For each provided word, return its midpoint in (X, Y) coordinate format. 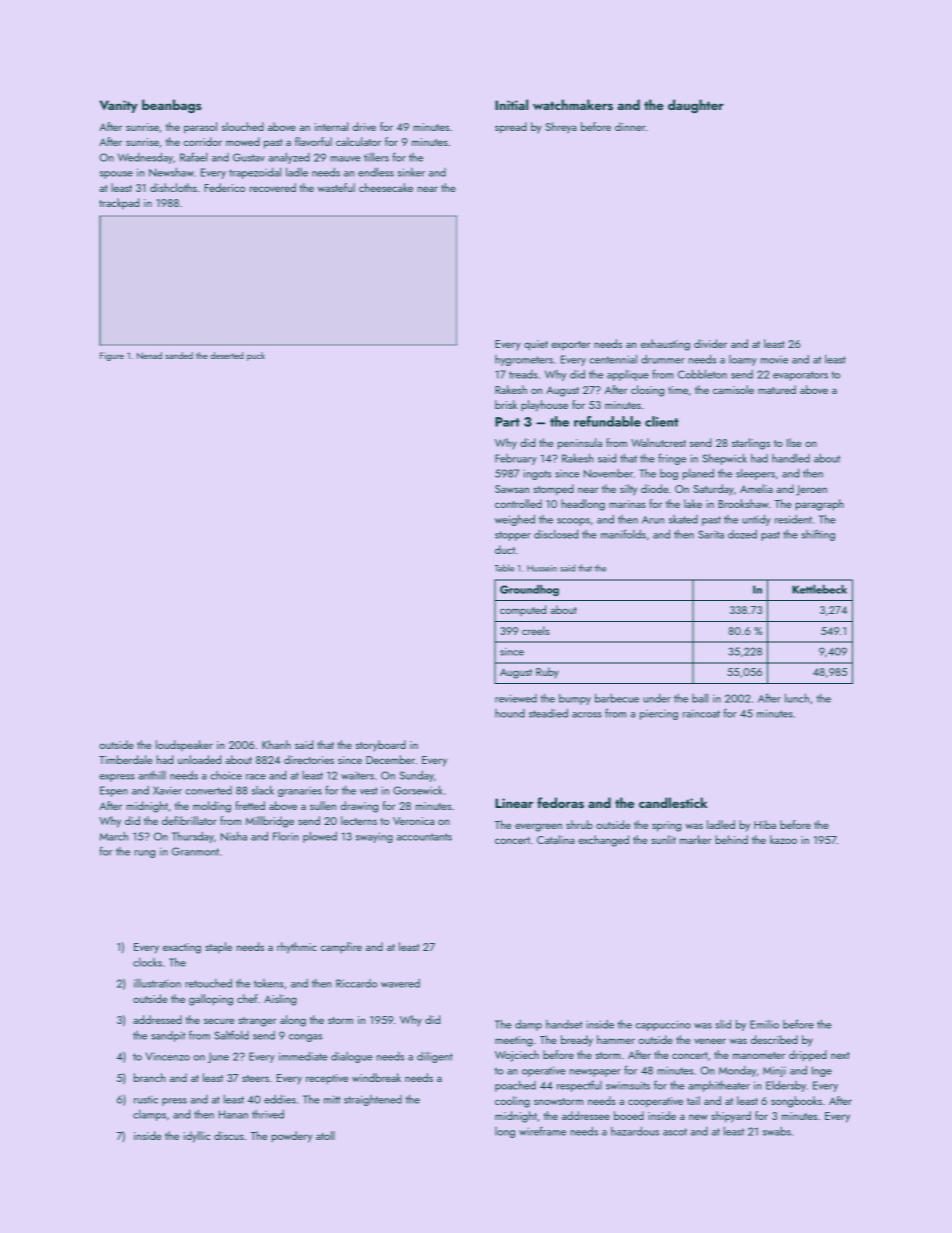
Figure (112, 356)
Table (504, 568)
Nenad (149, 355)
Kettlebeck (819, 589)
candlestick (673, 802)
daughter (696, 106)
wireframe (542, 1131)
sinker (411, 172)
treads (523, 374)
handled (791, 458)
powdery (292, 1137)
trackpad (119, 203)
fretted (250, 805)
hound (510, 713)
